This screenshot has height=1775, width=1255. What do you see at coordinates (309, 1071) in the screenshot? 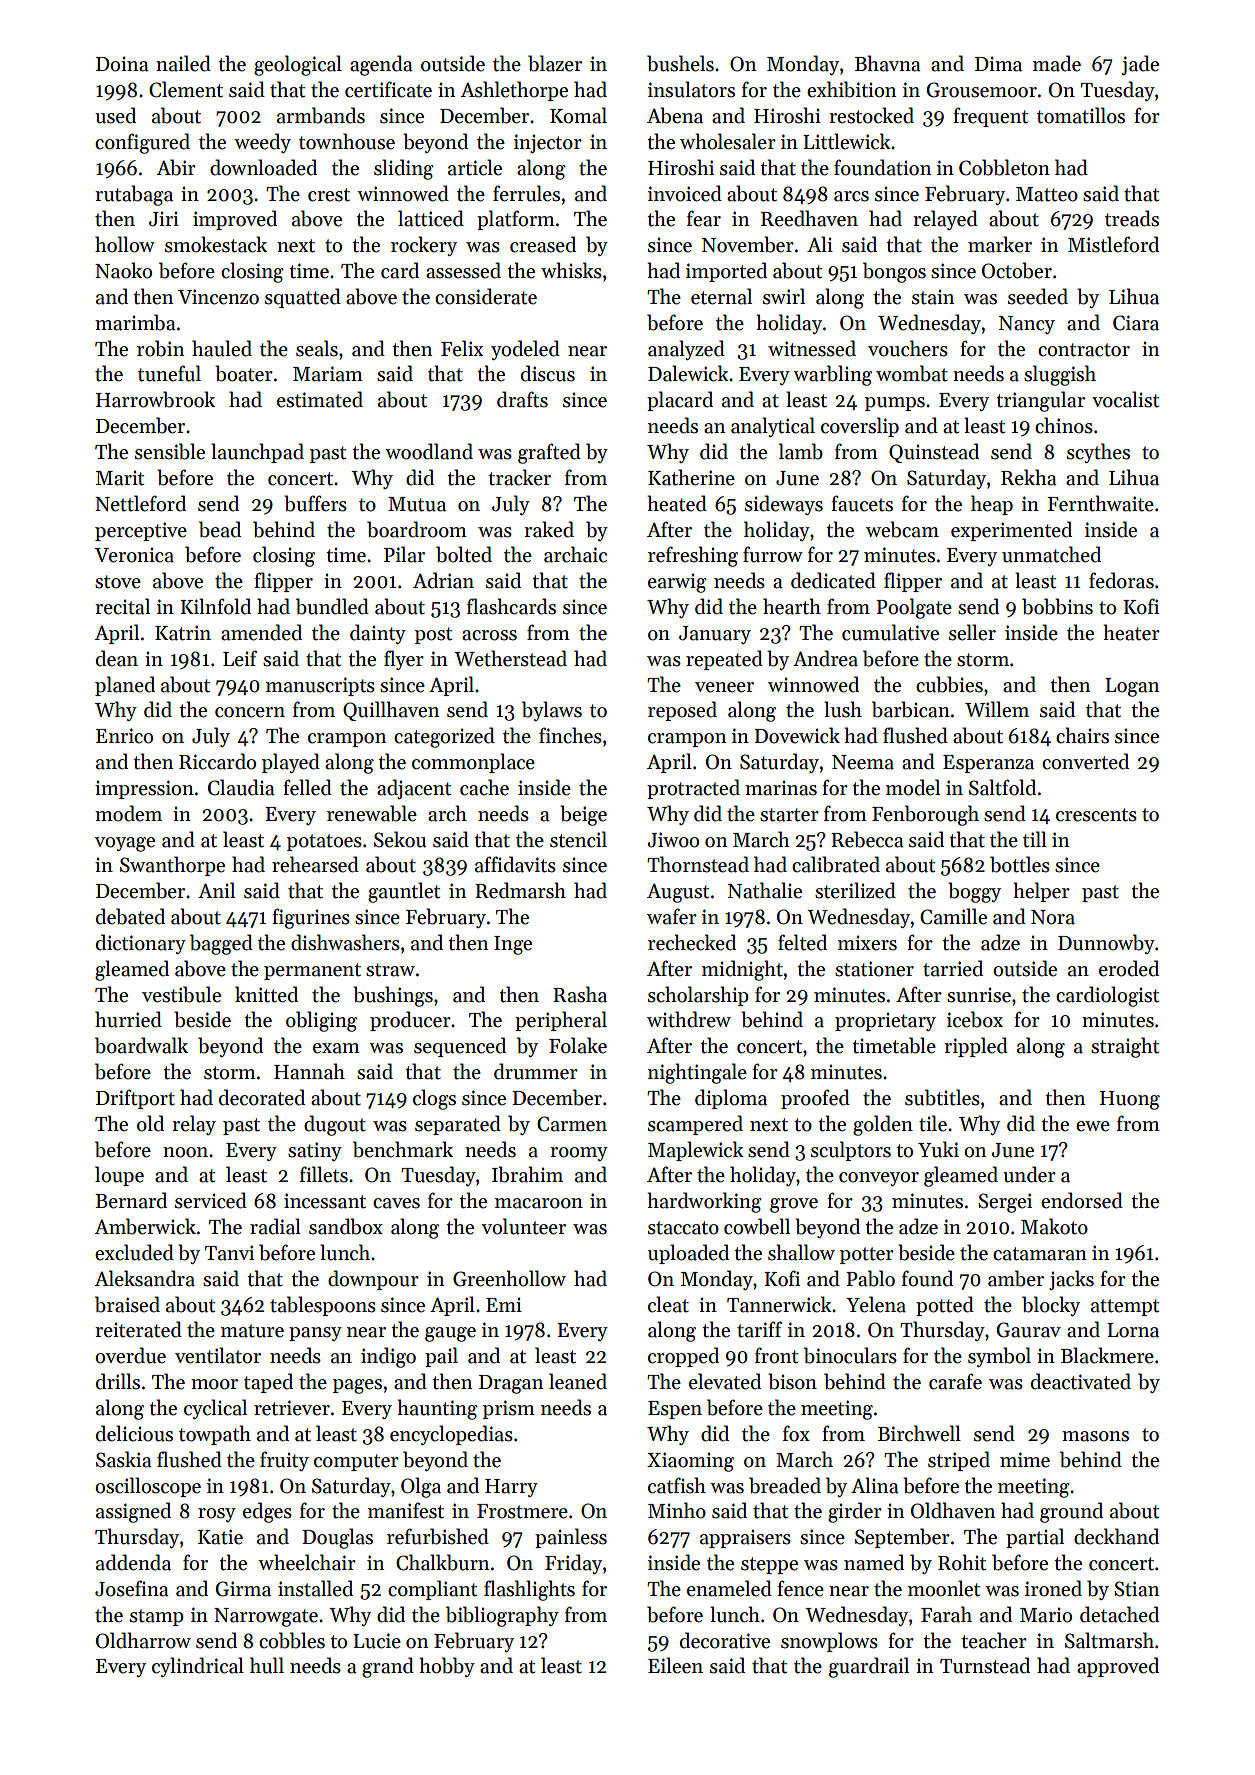
I see `Hannah` at bounding box center [309, 1071].
